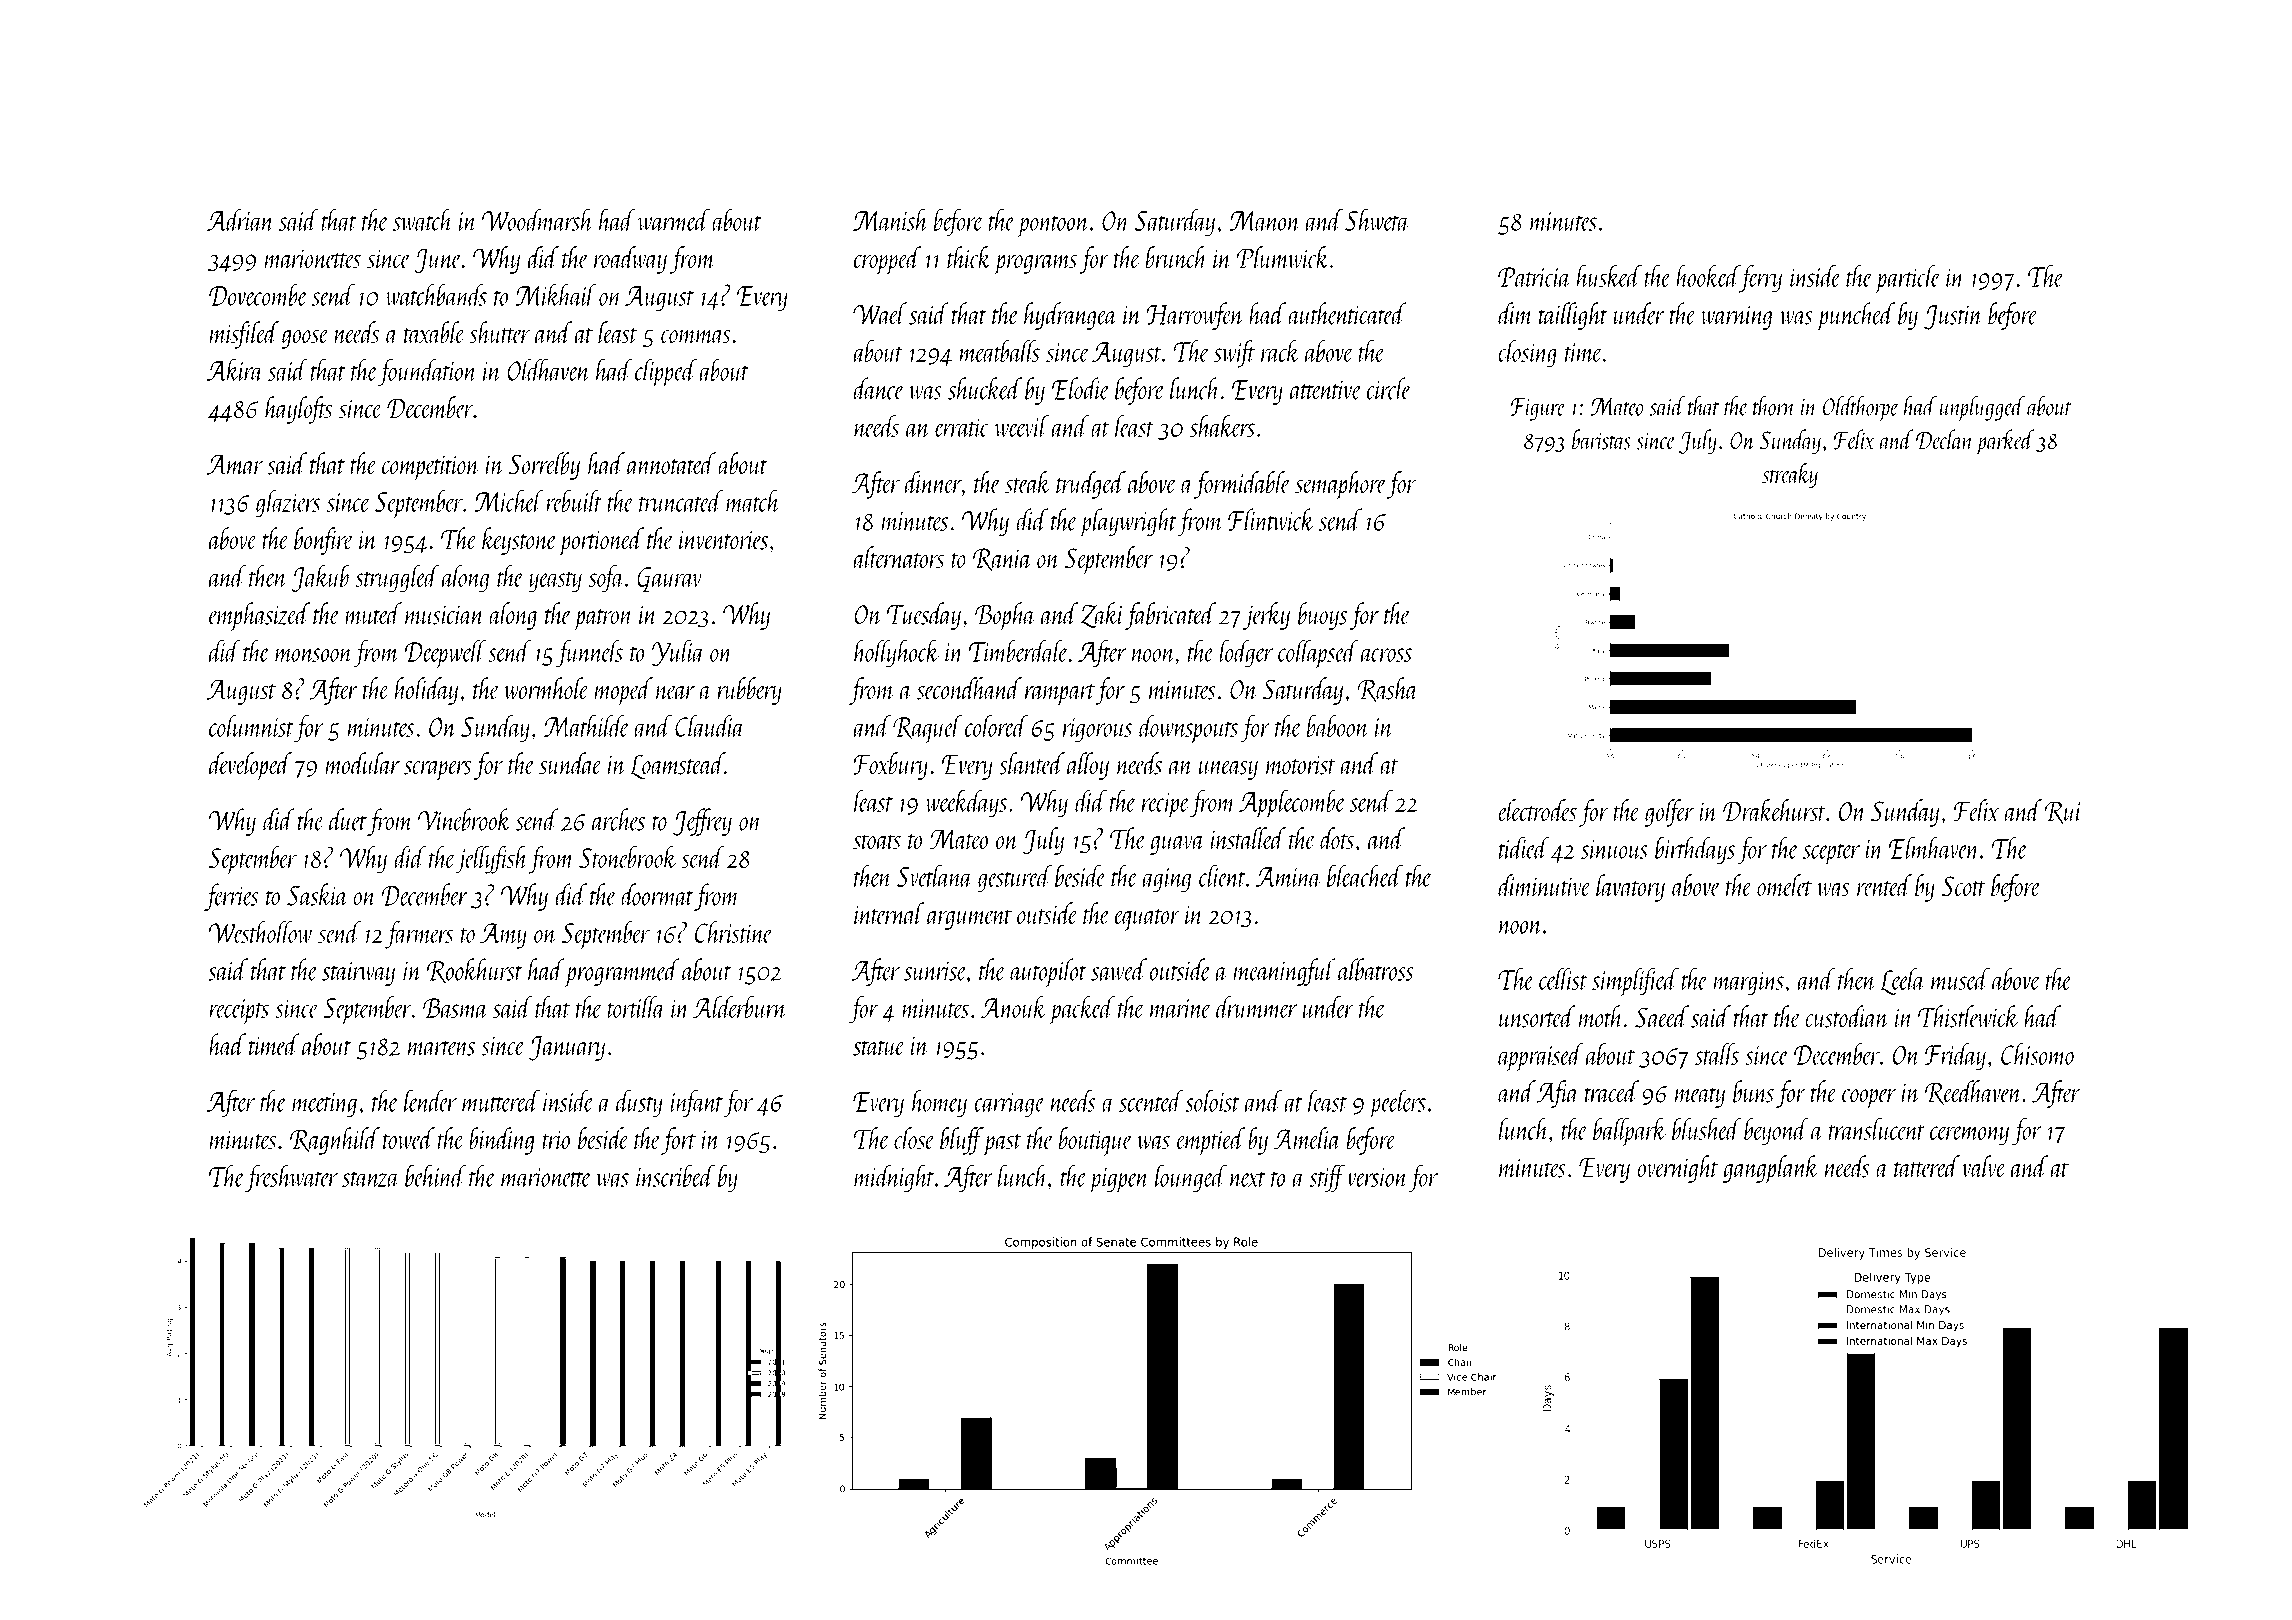 This image has height=1620, width=2292. I want to click on equator, so click(1147, 920).
